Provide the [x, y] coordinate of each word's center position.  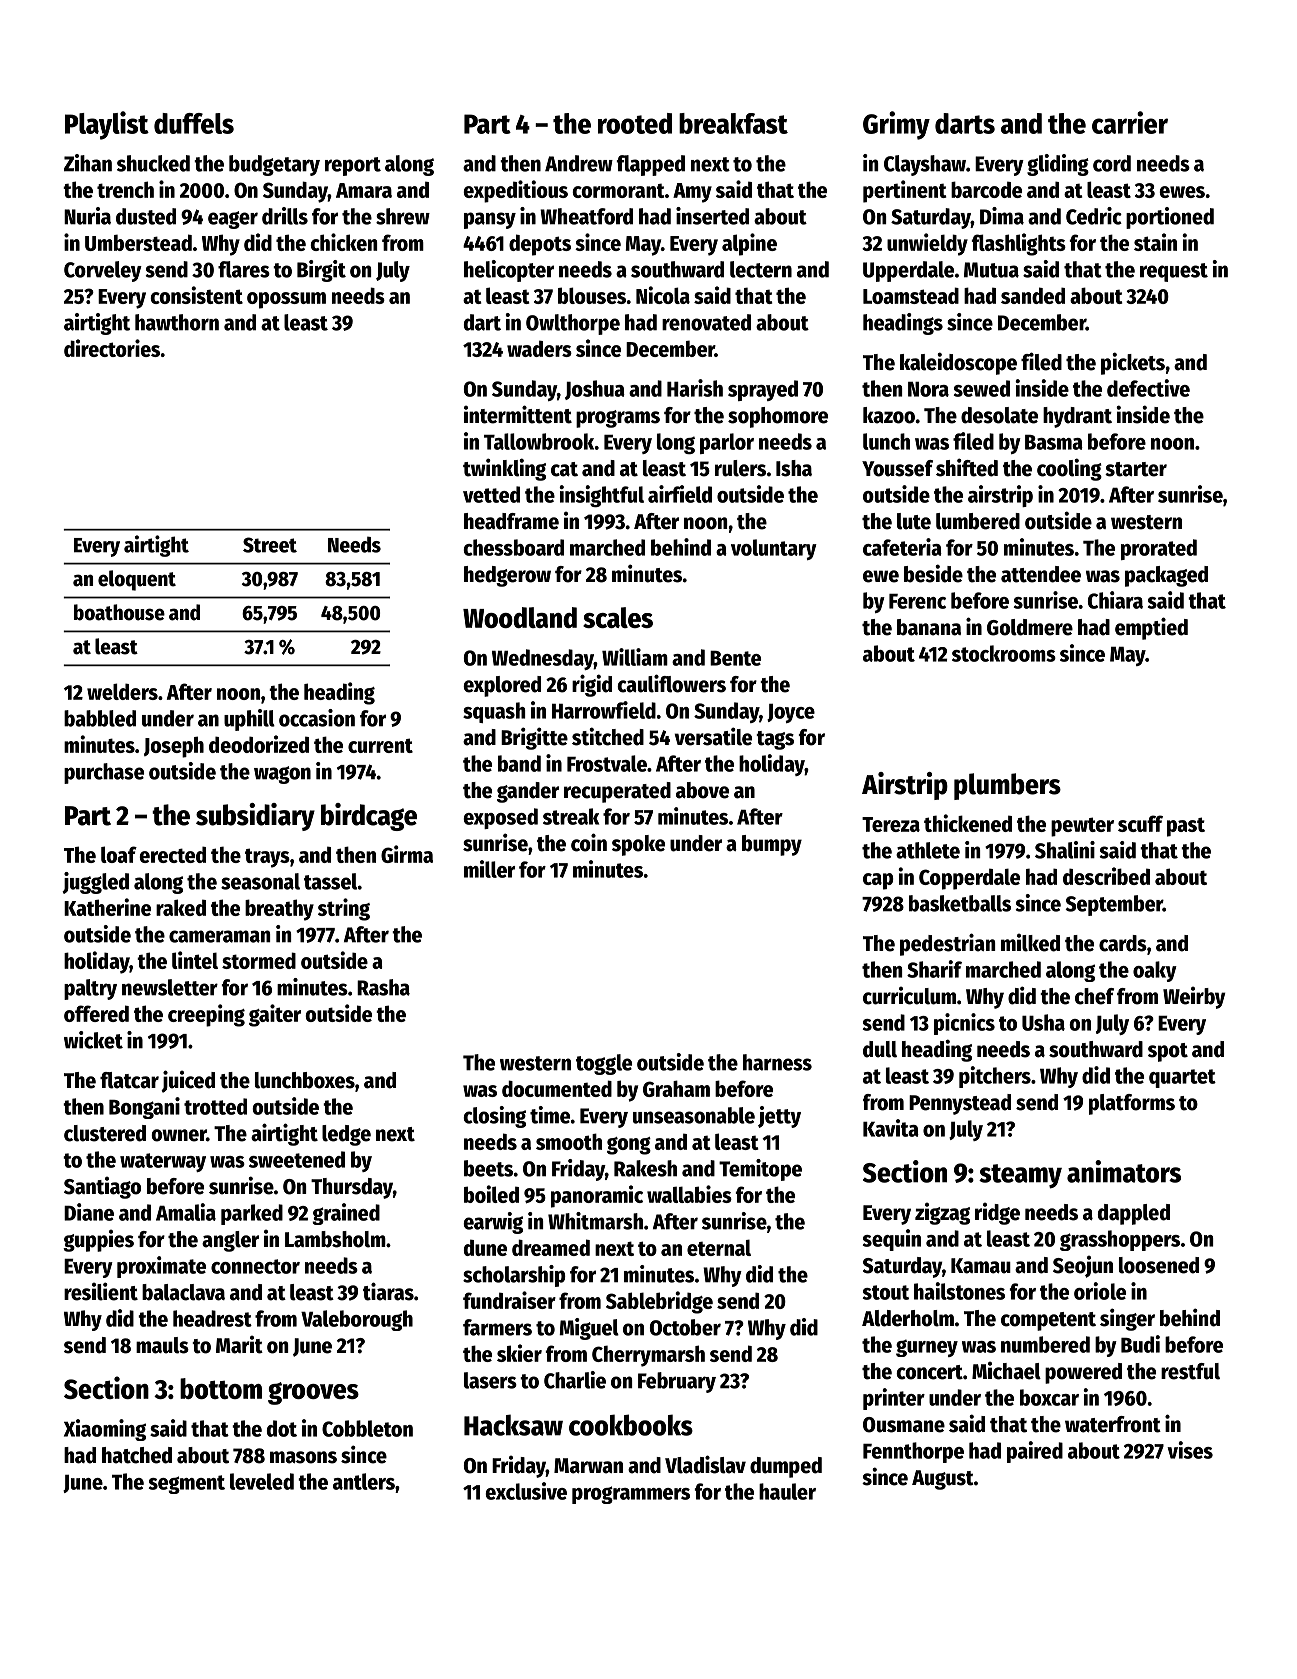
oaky [1155, 971]
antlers [364, 1481]
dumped [786, 1467]
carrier [1130, 122]
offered [96, 1013]
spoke [638, 845]
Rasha [383, 987]
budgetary [274, 165]
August [943, 1480]
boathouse [119, 612]
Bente [735, 658]
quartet [1182, 1078]
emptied [1151, 628]
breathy [279, 910]
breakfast [733, 123]
